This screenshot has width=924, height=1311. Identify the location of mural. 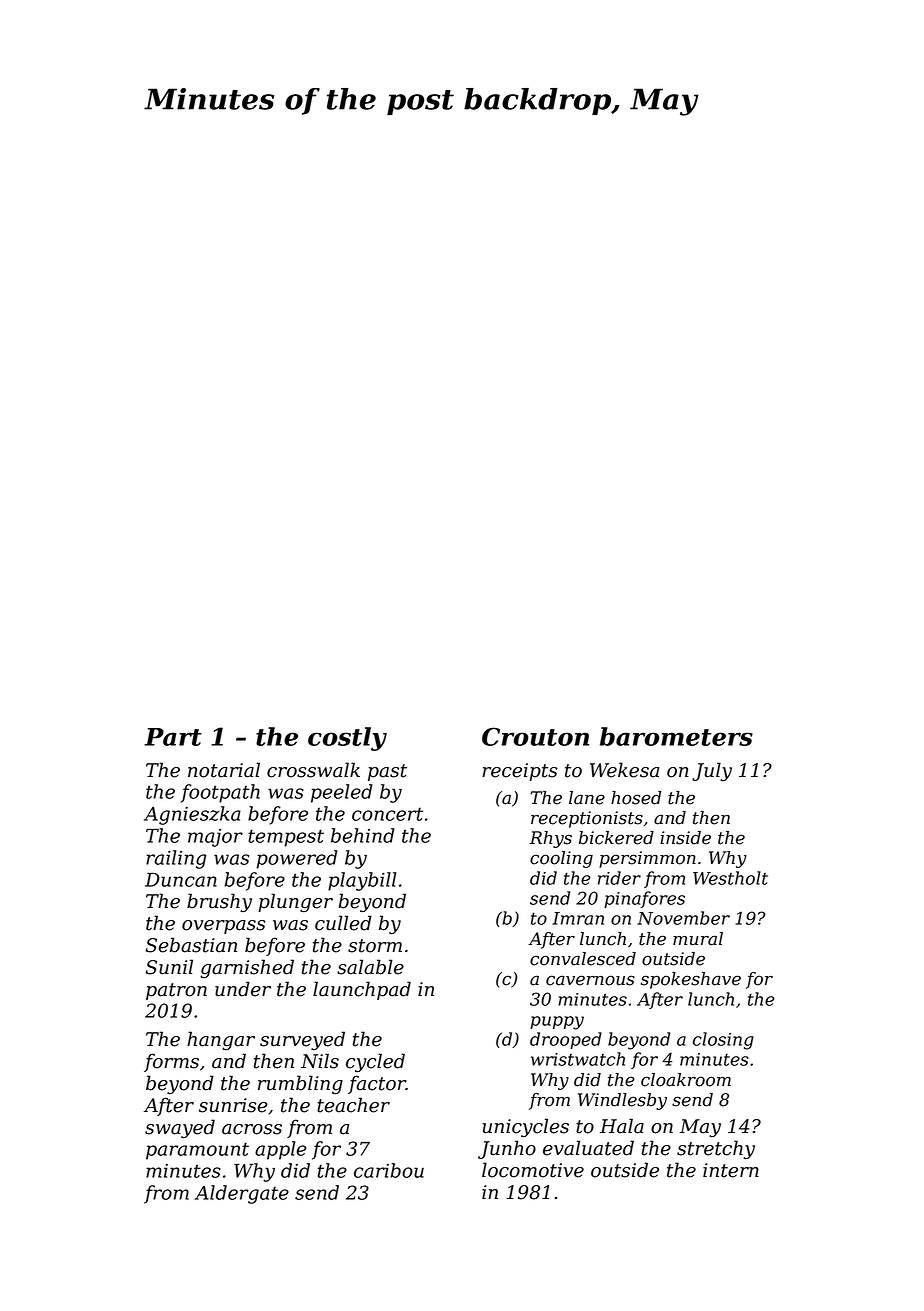
(698, 939).
